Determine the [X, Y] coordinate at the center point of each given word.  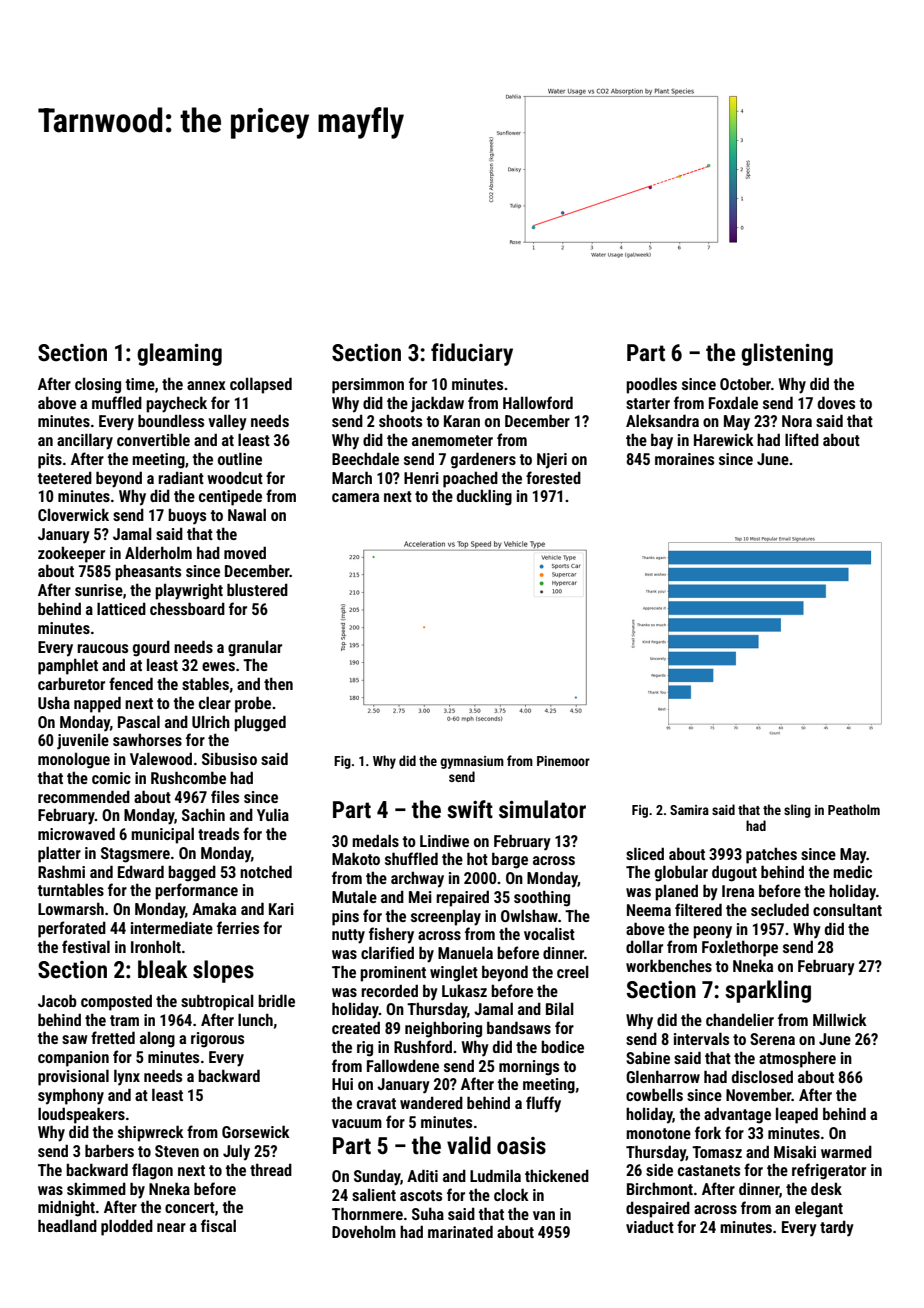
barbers [109, 1150]
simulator [542, 809]
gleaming [179, 354]
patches [771, 855]
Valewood [161, 758]
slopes [223, 971]
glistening [787, 354]
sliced [645, 853]
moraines [684, 459]
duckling [484, 497]
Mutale [354, 896]
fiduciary [472, 354]
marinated [460, 1231]
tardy [837, 1228]
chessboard [187, 608]
